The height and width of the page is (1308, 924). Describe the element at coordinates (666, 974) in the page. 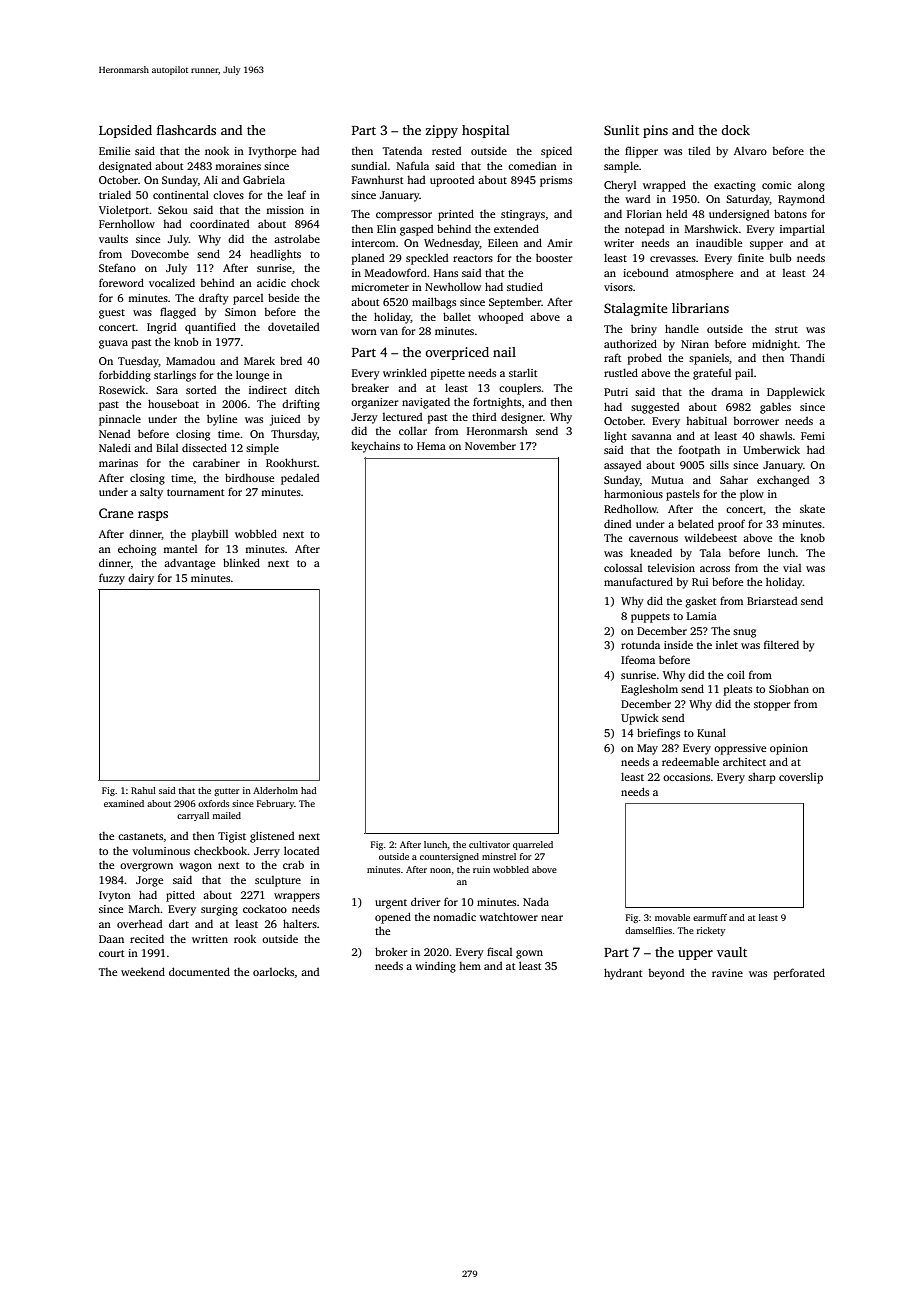

I see `beyond` at that location.
